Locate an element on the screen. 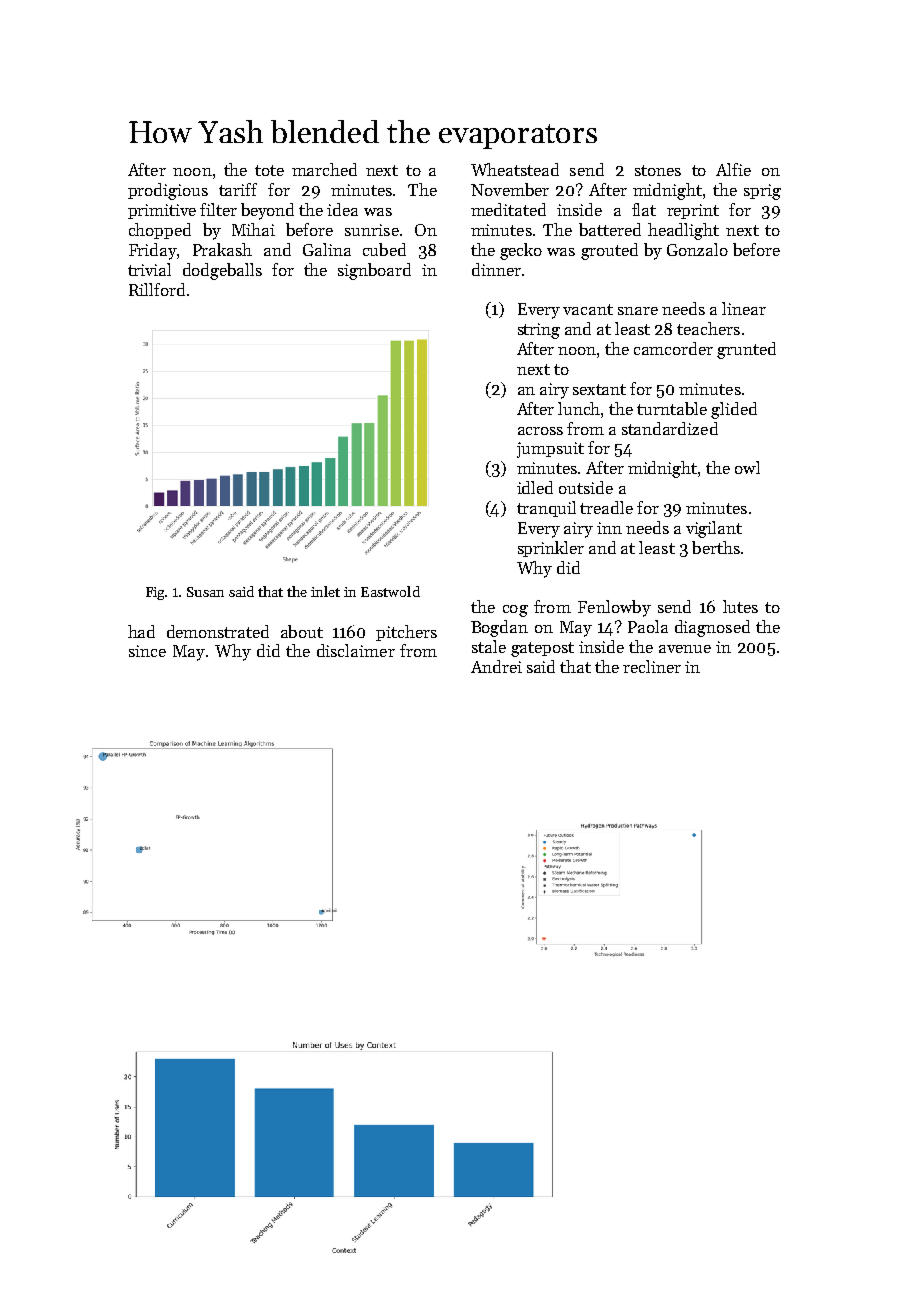 Image resolution: width=908 pixels, height=1316 pixels. Rillford is located at coordinates (157, 289).
